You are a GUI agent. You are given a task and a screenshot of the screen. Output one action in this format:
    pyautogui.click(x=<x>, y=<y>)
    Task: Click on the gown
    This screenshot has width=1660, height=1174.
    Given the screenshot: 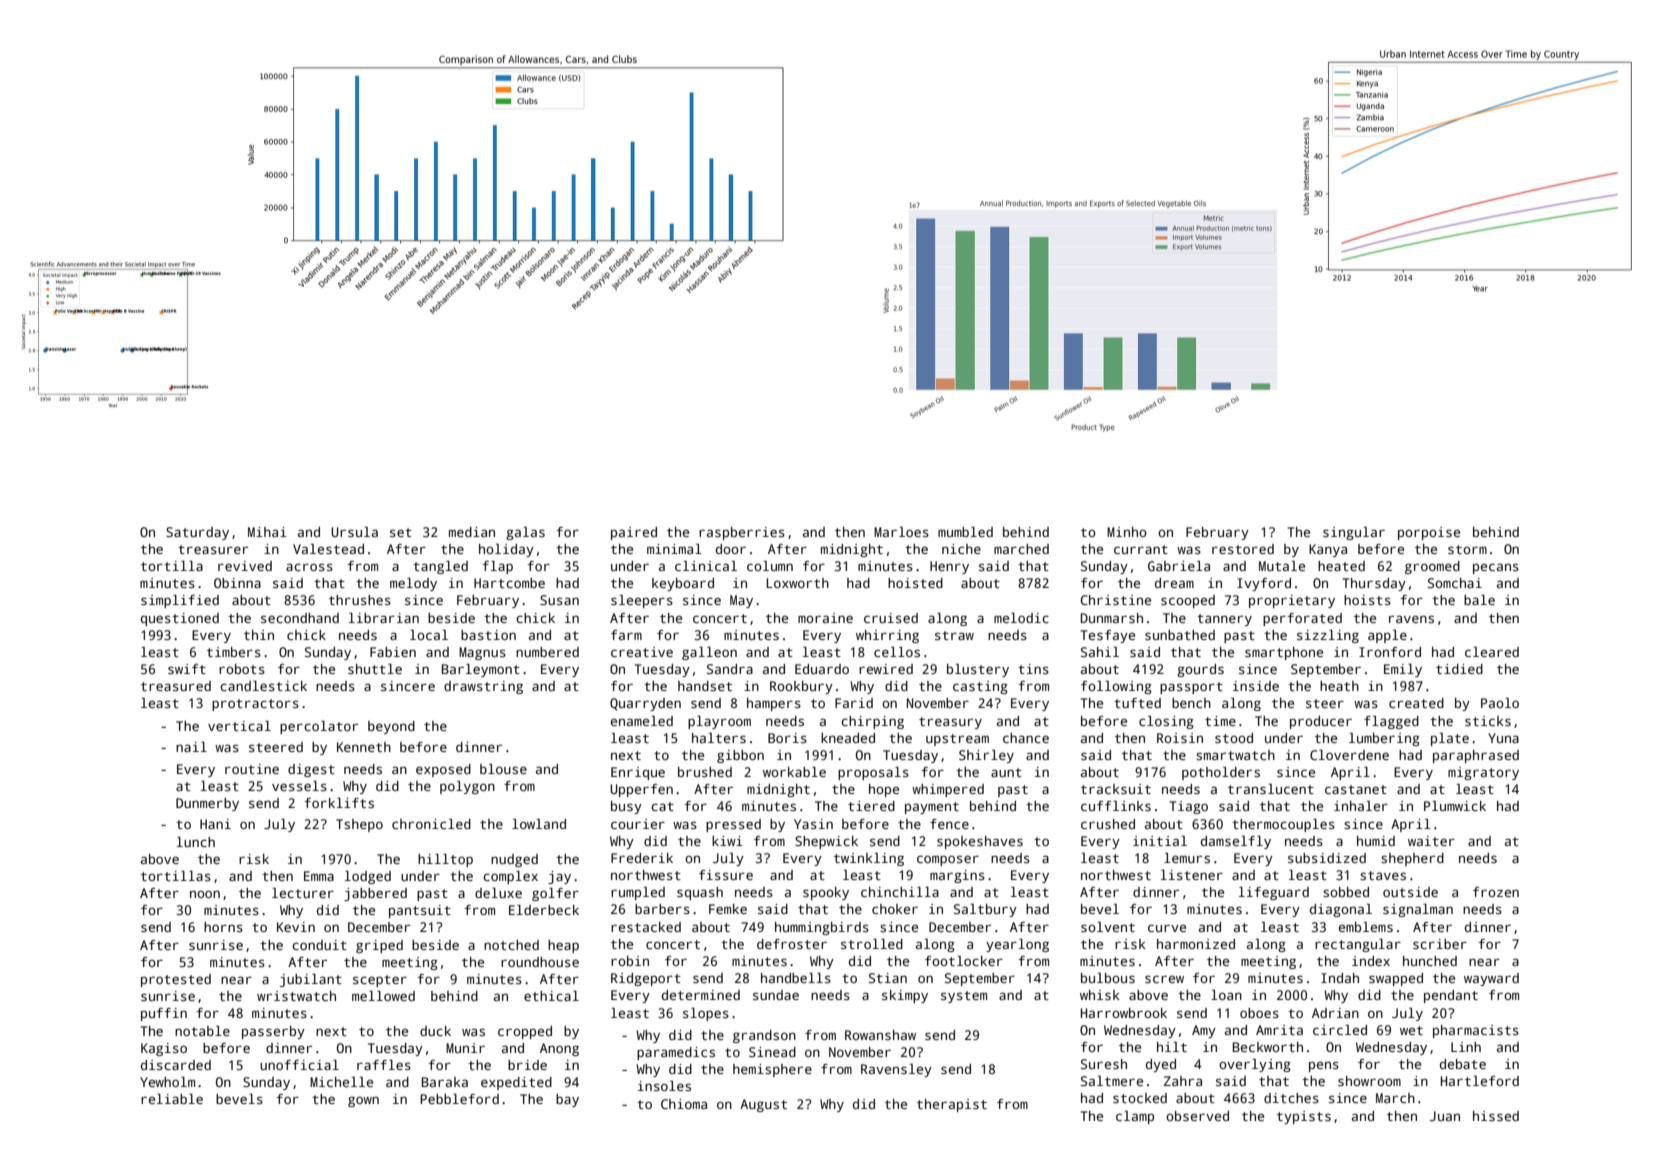 What is the action you would take?
    pyautogui.click(x=363, y=1101)
